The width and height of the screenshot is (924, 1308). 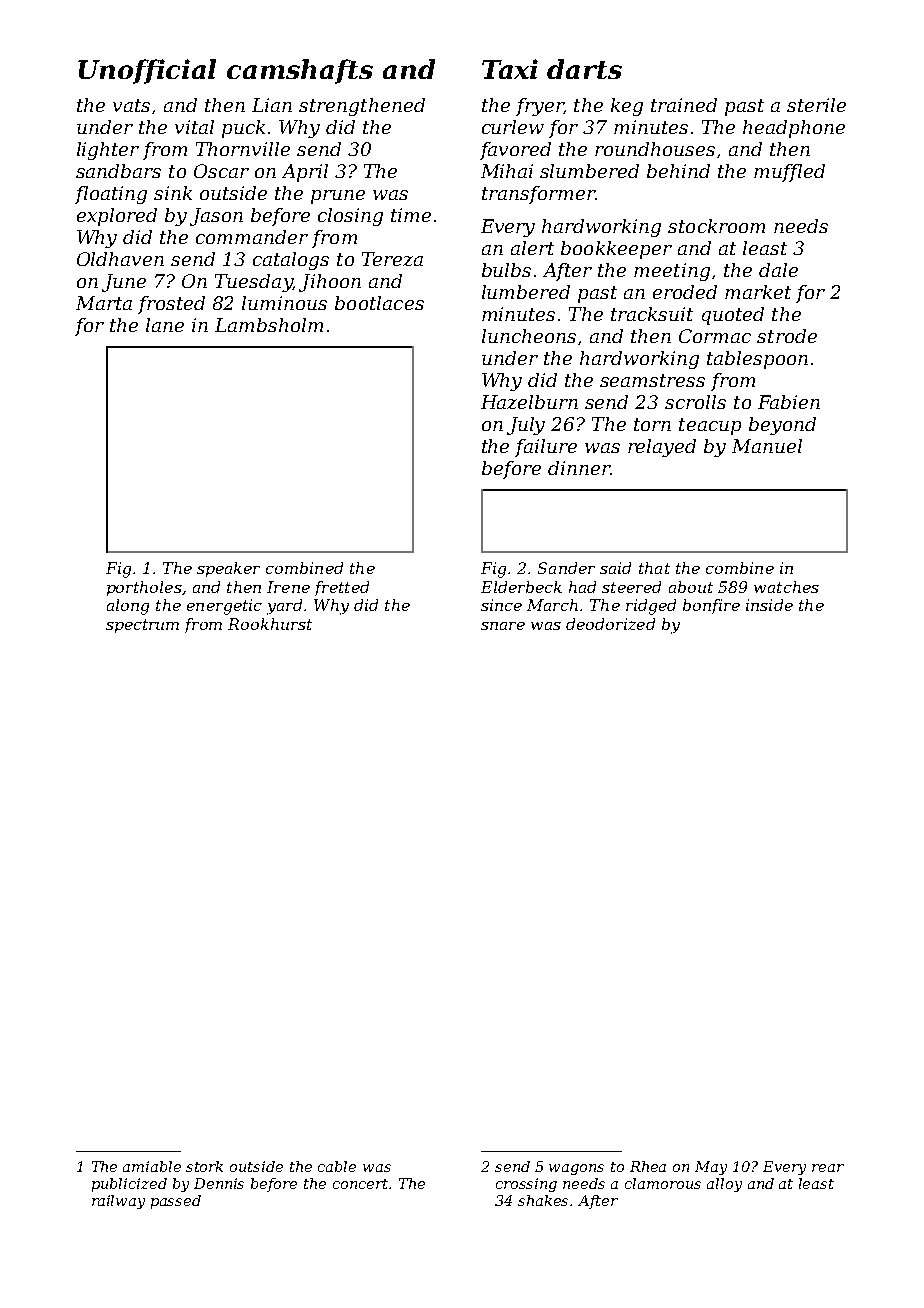 What do you see at coordinates (269, 325) in the screenshot?
I see `Lambsholm` at bounding box center [269, 325].
